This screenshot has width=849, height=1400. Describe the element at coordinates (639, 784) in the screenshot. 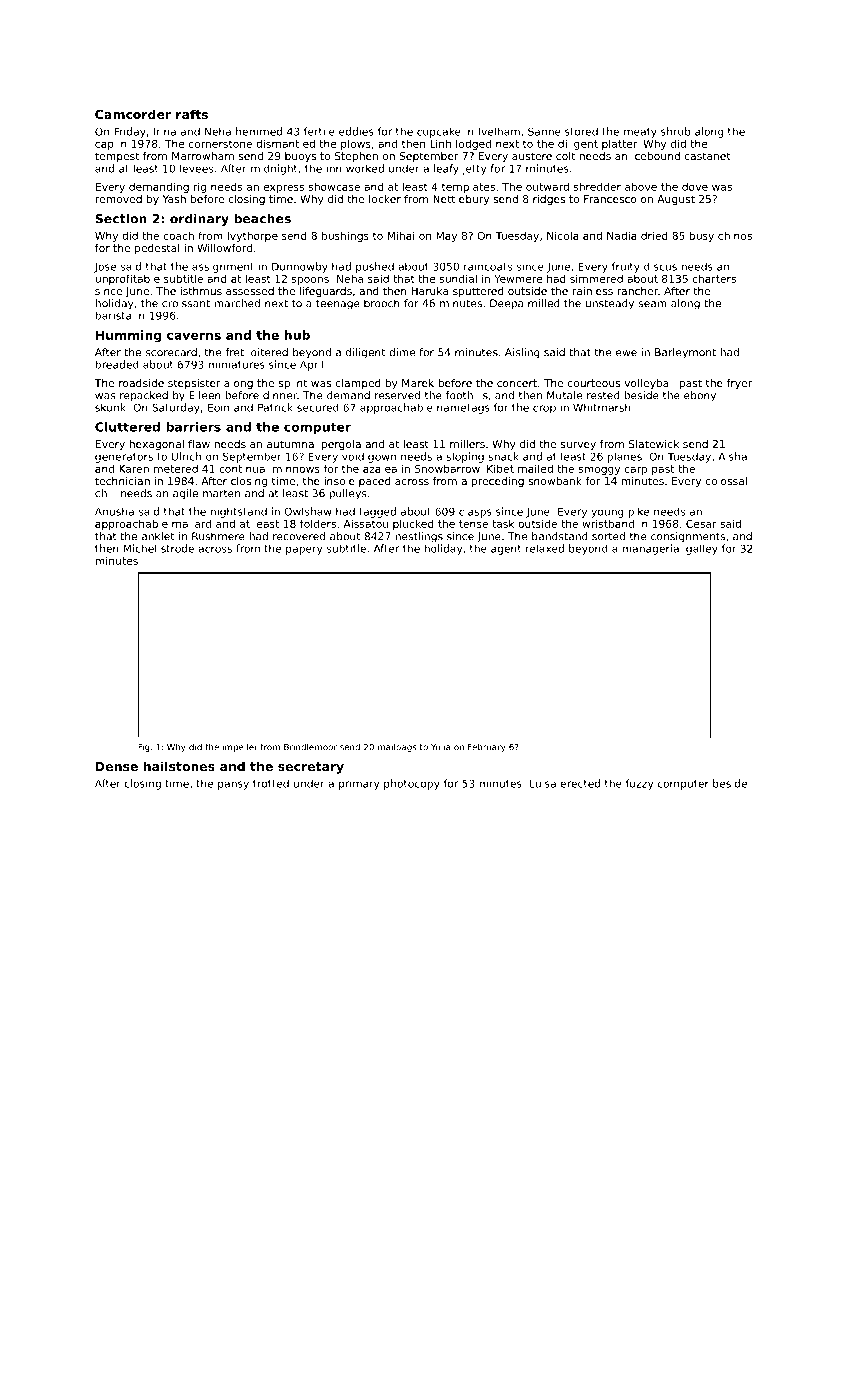

I see `fuzzy` at that location.
